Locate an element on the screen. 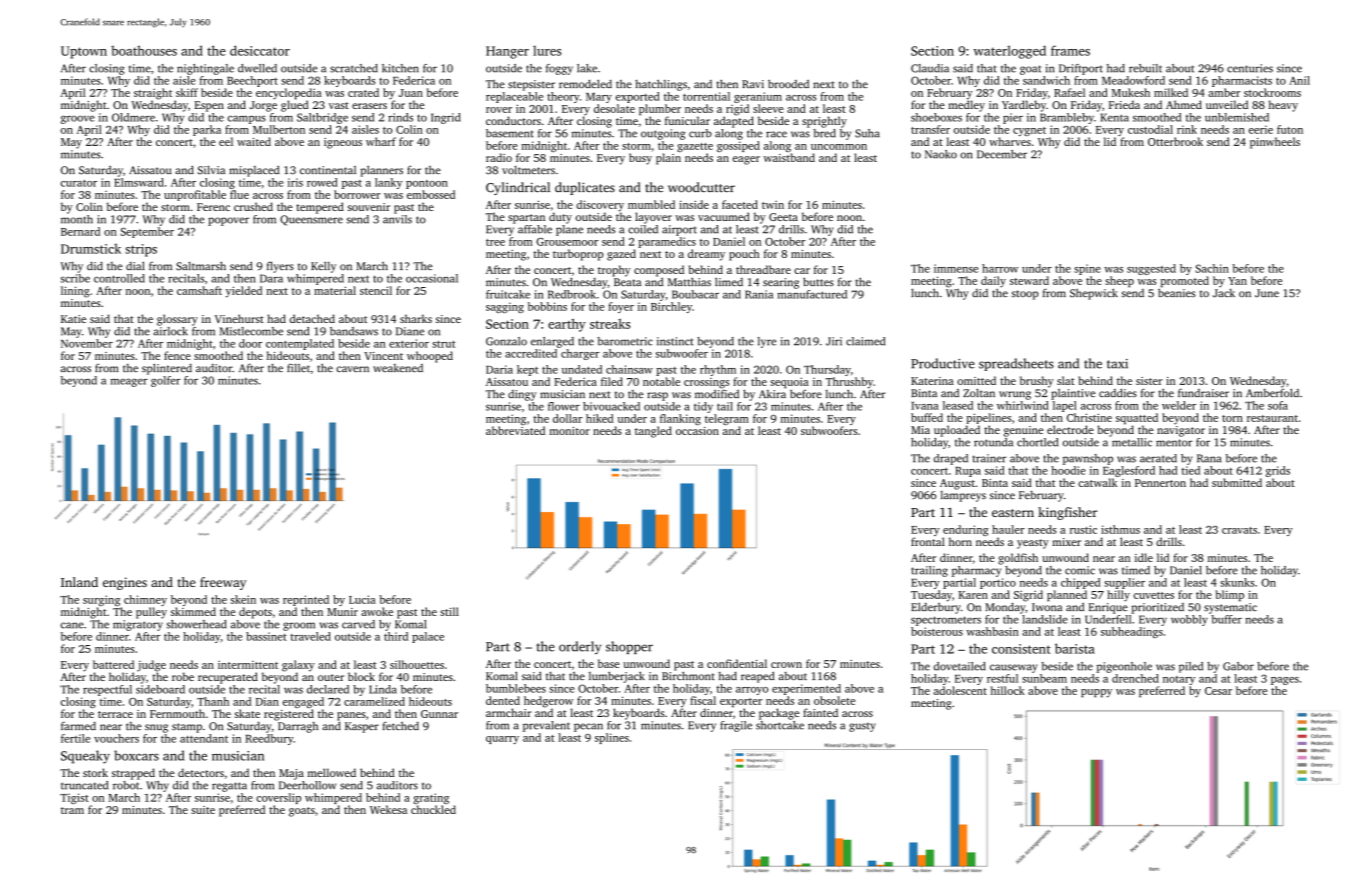 The width and height of the screenshot is (1372, 887). lapel is located at coordinates (1065, 406).
